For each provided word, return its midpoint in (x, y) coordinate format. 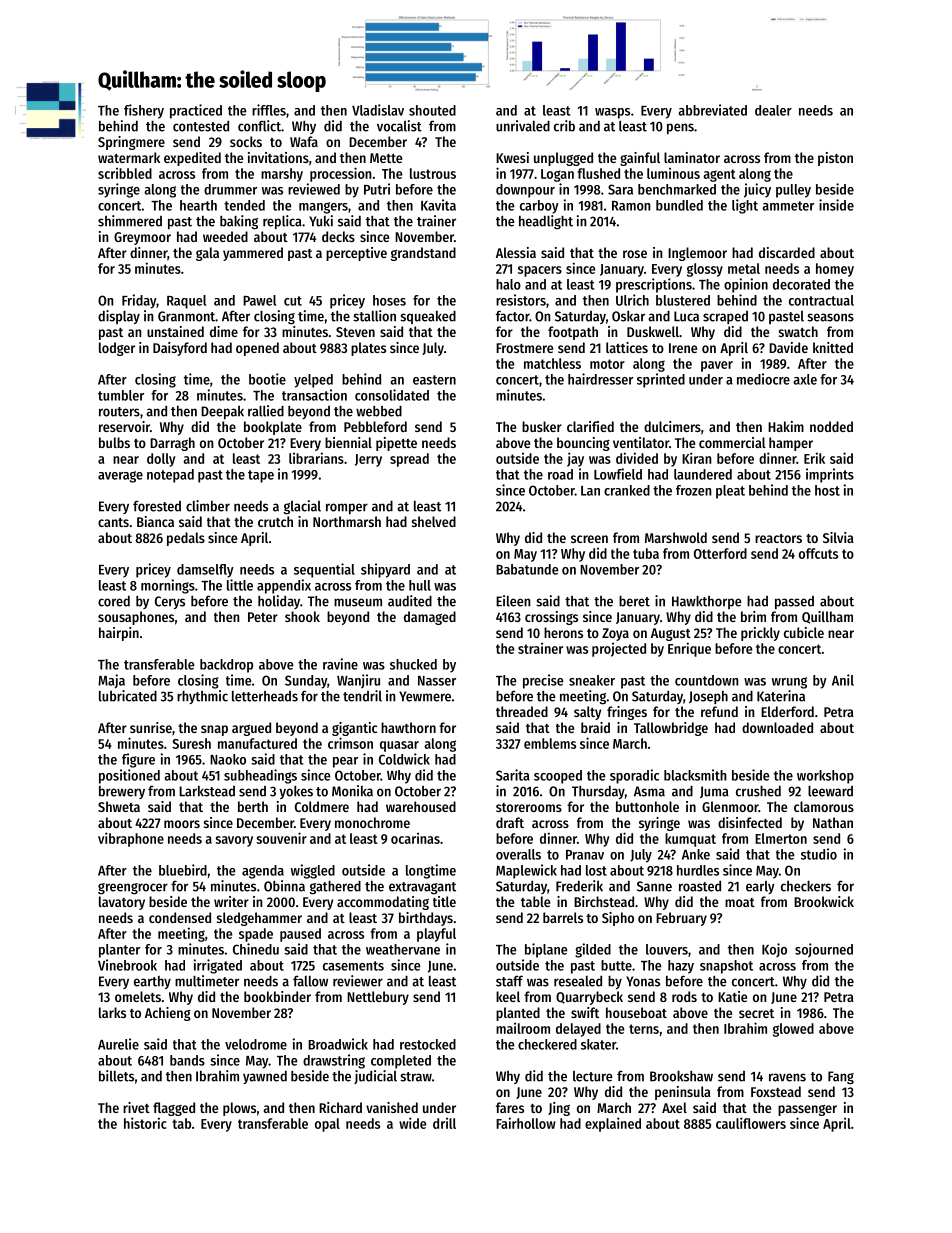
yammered (253, 254)
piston (835, 159)
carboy (539, 207)
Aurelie (118, 1044)
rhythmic (202, 697)
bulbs (114, 442)
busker (542, 426)
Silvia (838, 537)
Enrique (689, 649)
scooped (558, 777)
